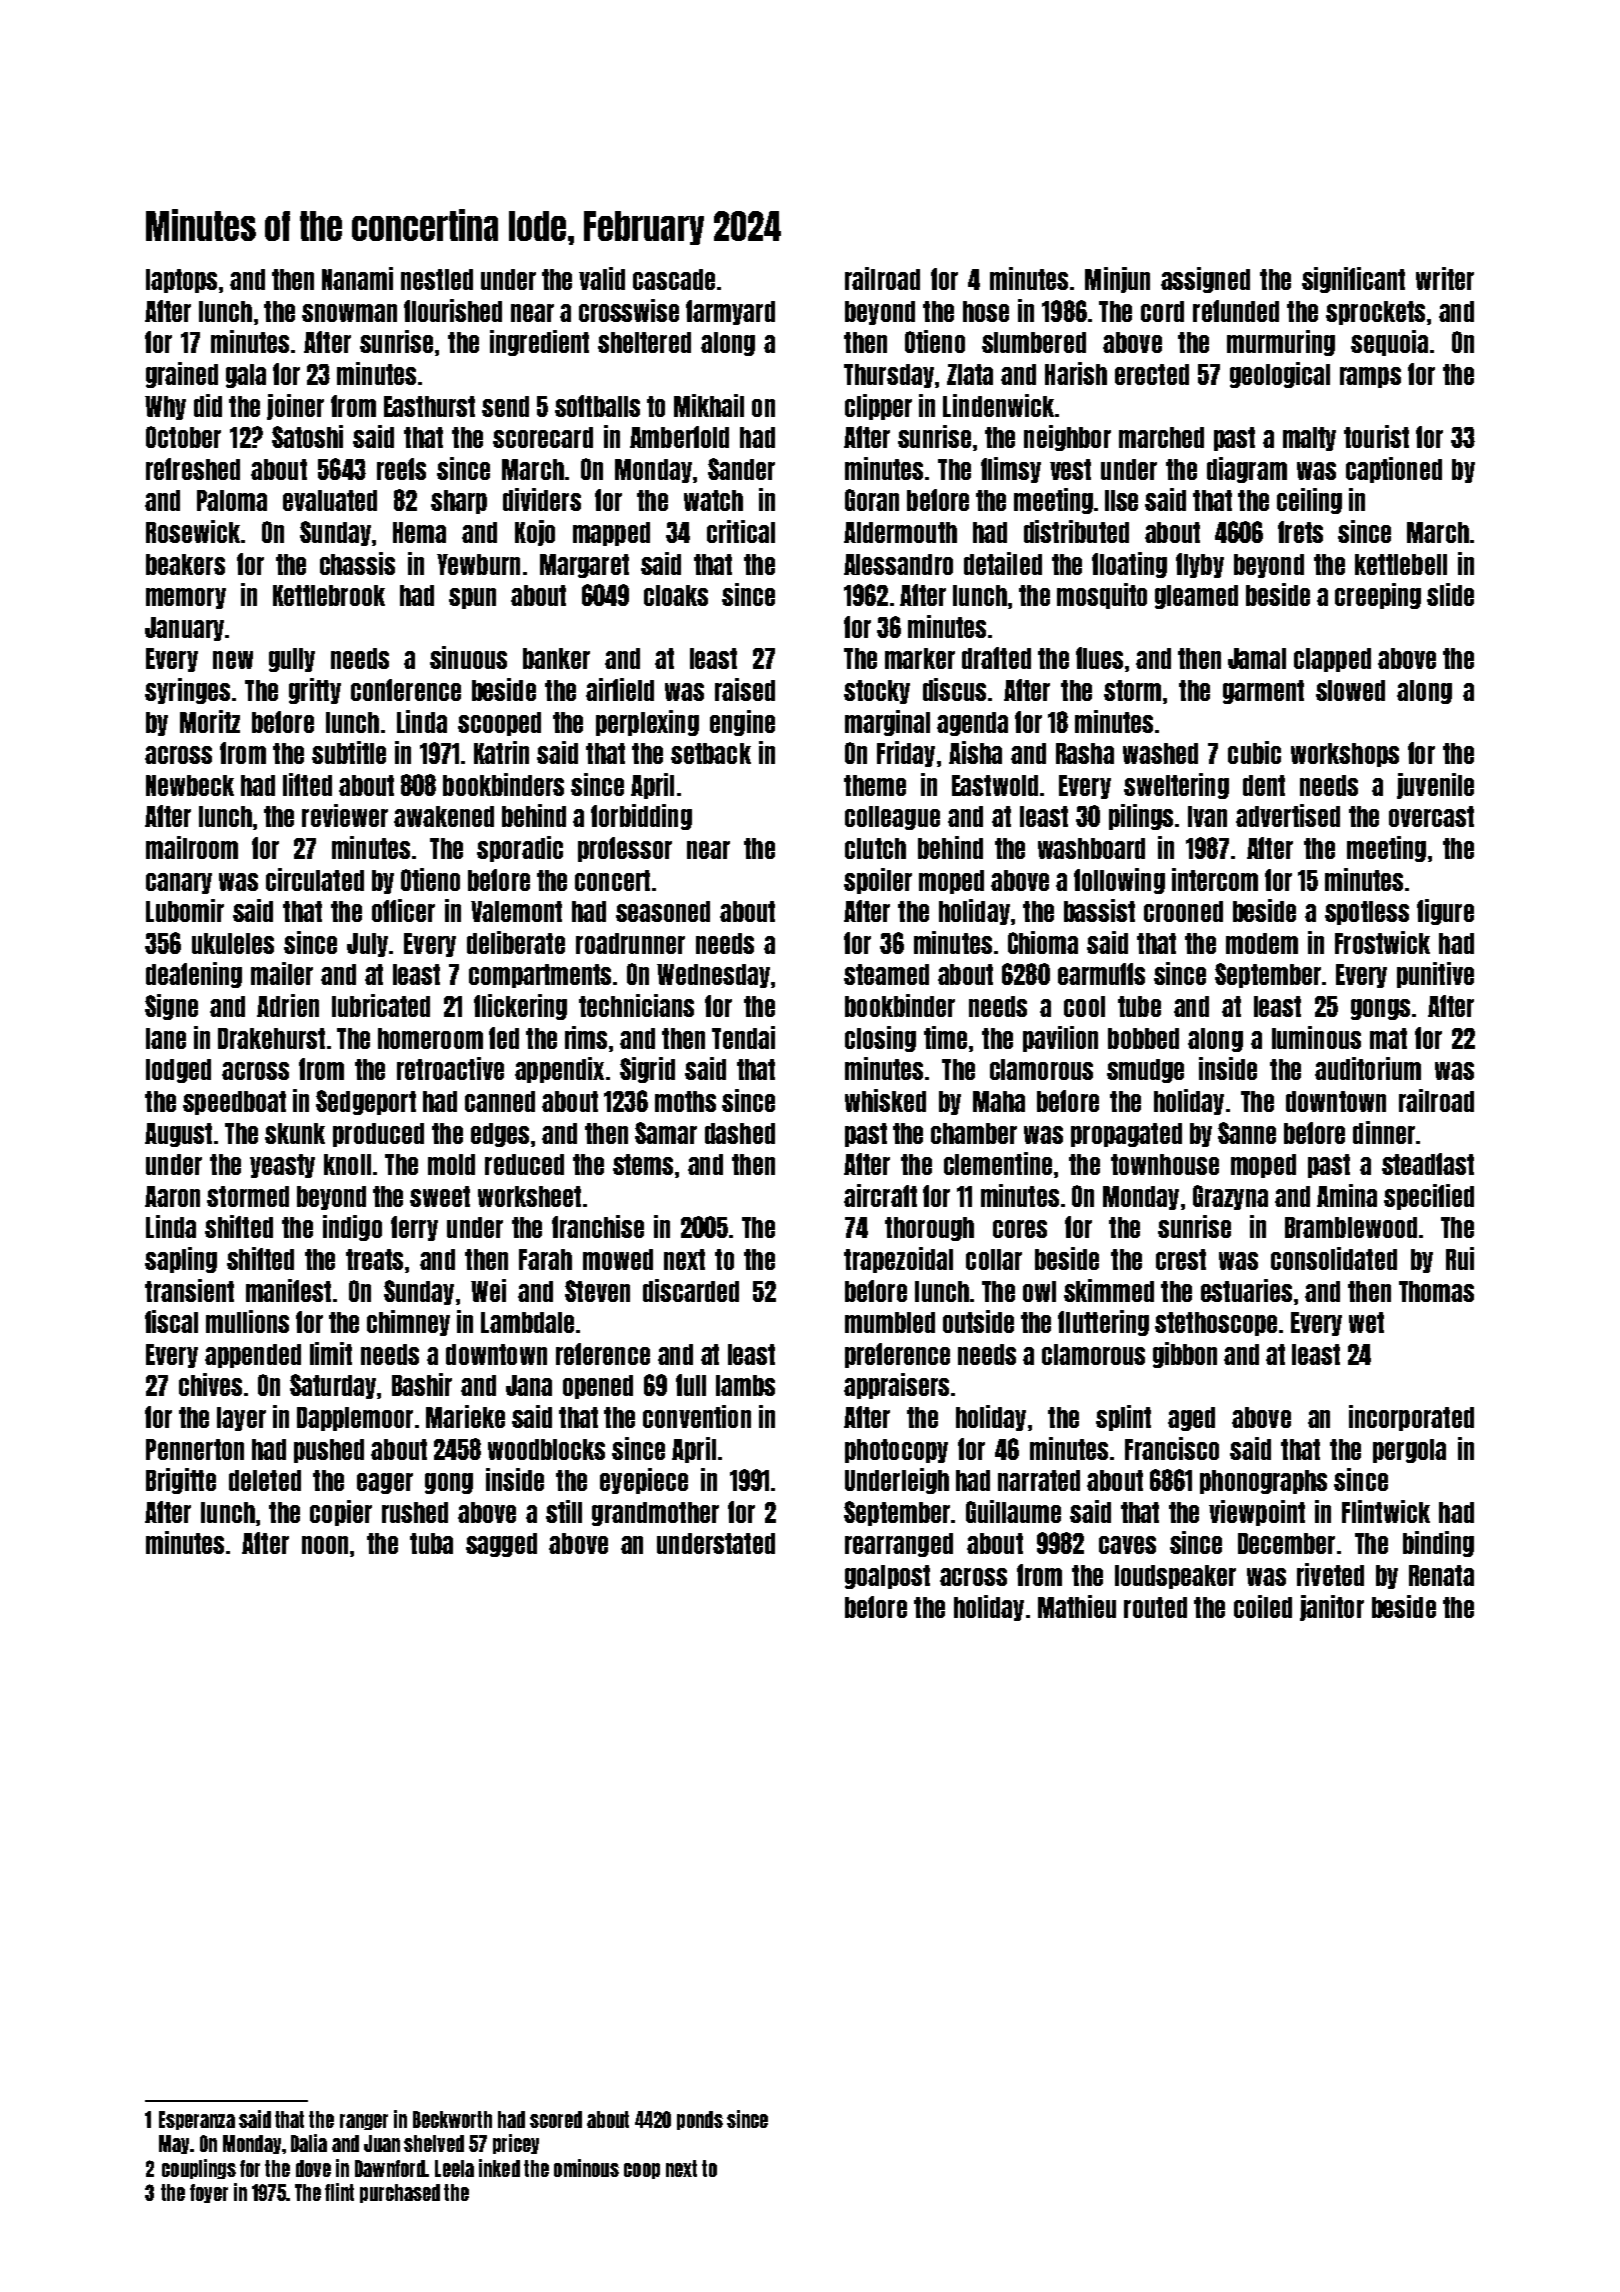 Image resolution: width=1620 pixels, height=2292 pixels. Describe the element at coordinates (1332, 1608) in the screenshot. I see `janitor` at that location.
